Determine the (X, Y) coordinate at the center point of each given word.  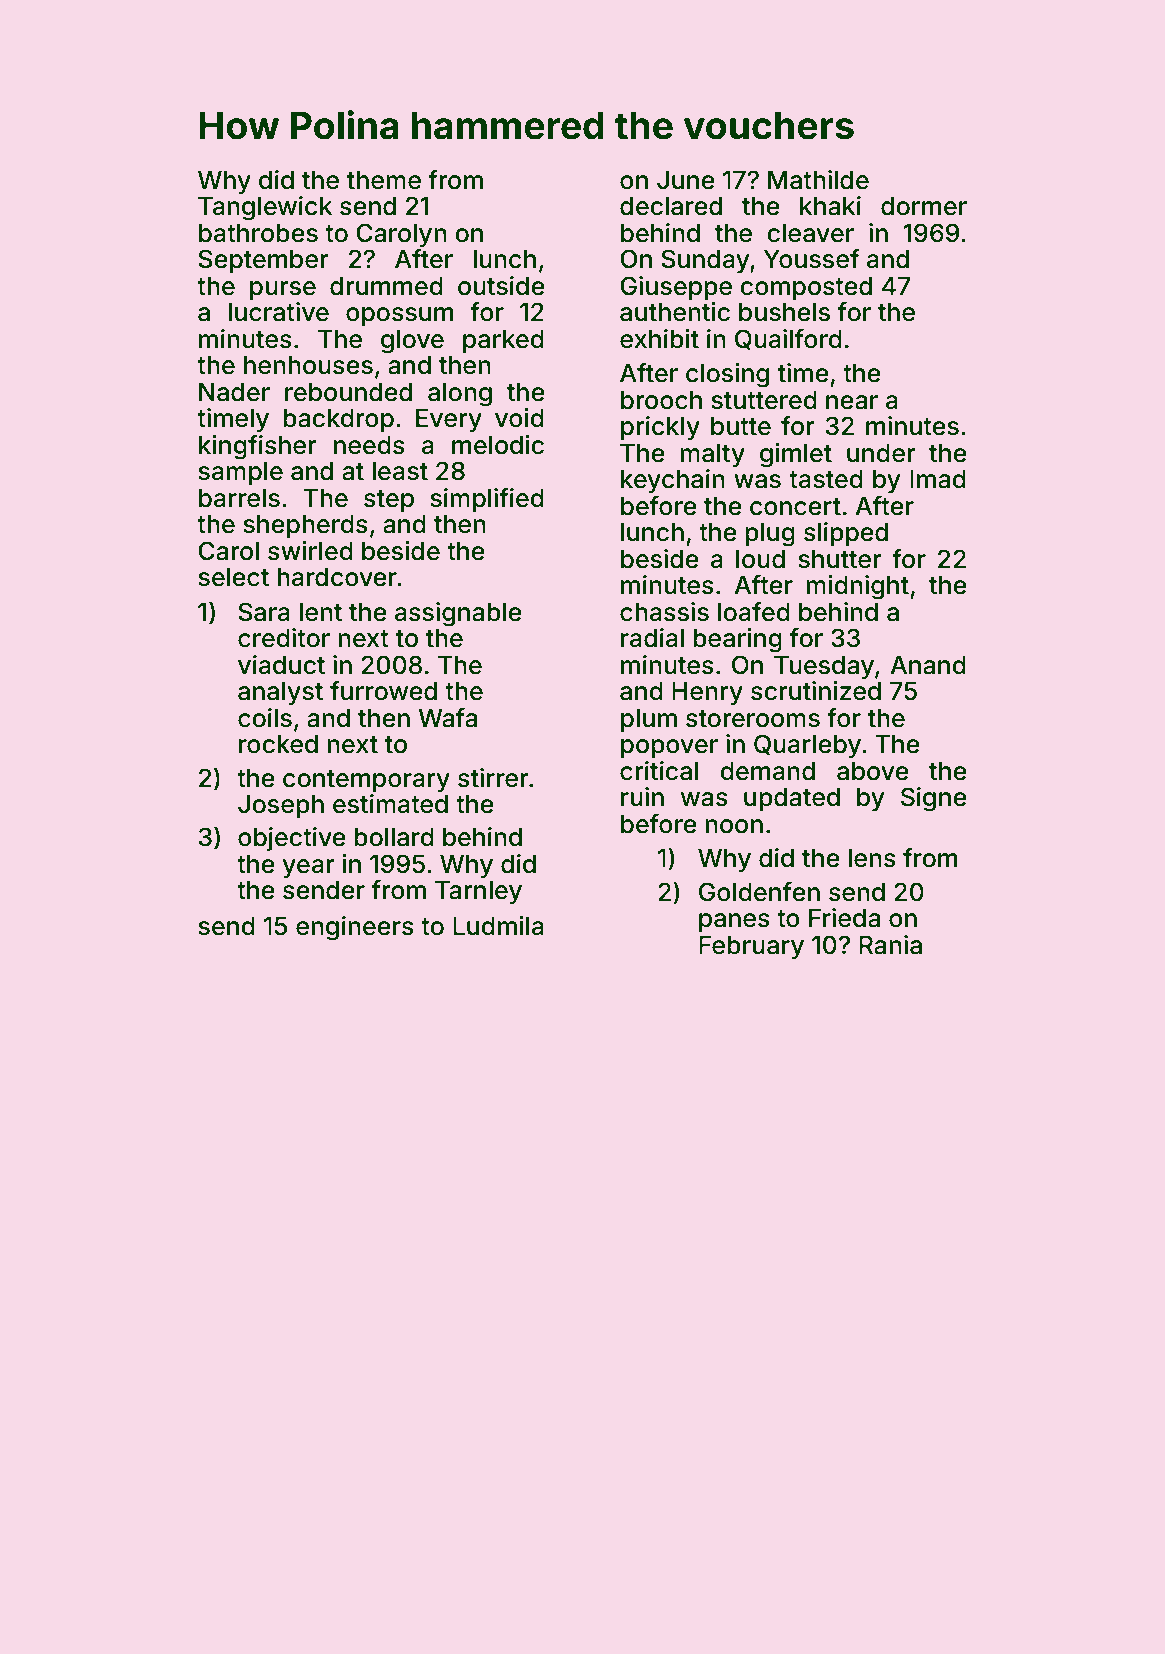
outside (501, 286)
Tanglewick (265, 208)
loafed (754, 612)
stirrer (493, 778)
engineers (355, 928)
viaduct (281, 665)
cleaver (810, 233)
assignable (458, 614)
